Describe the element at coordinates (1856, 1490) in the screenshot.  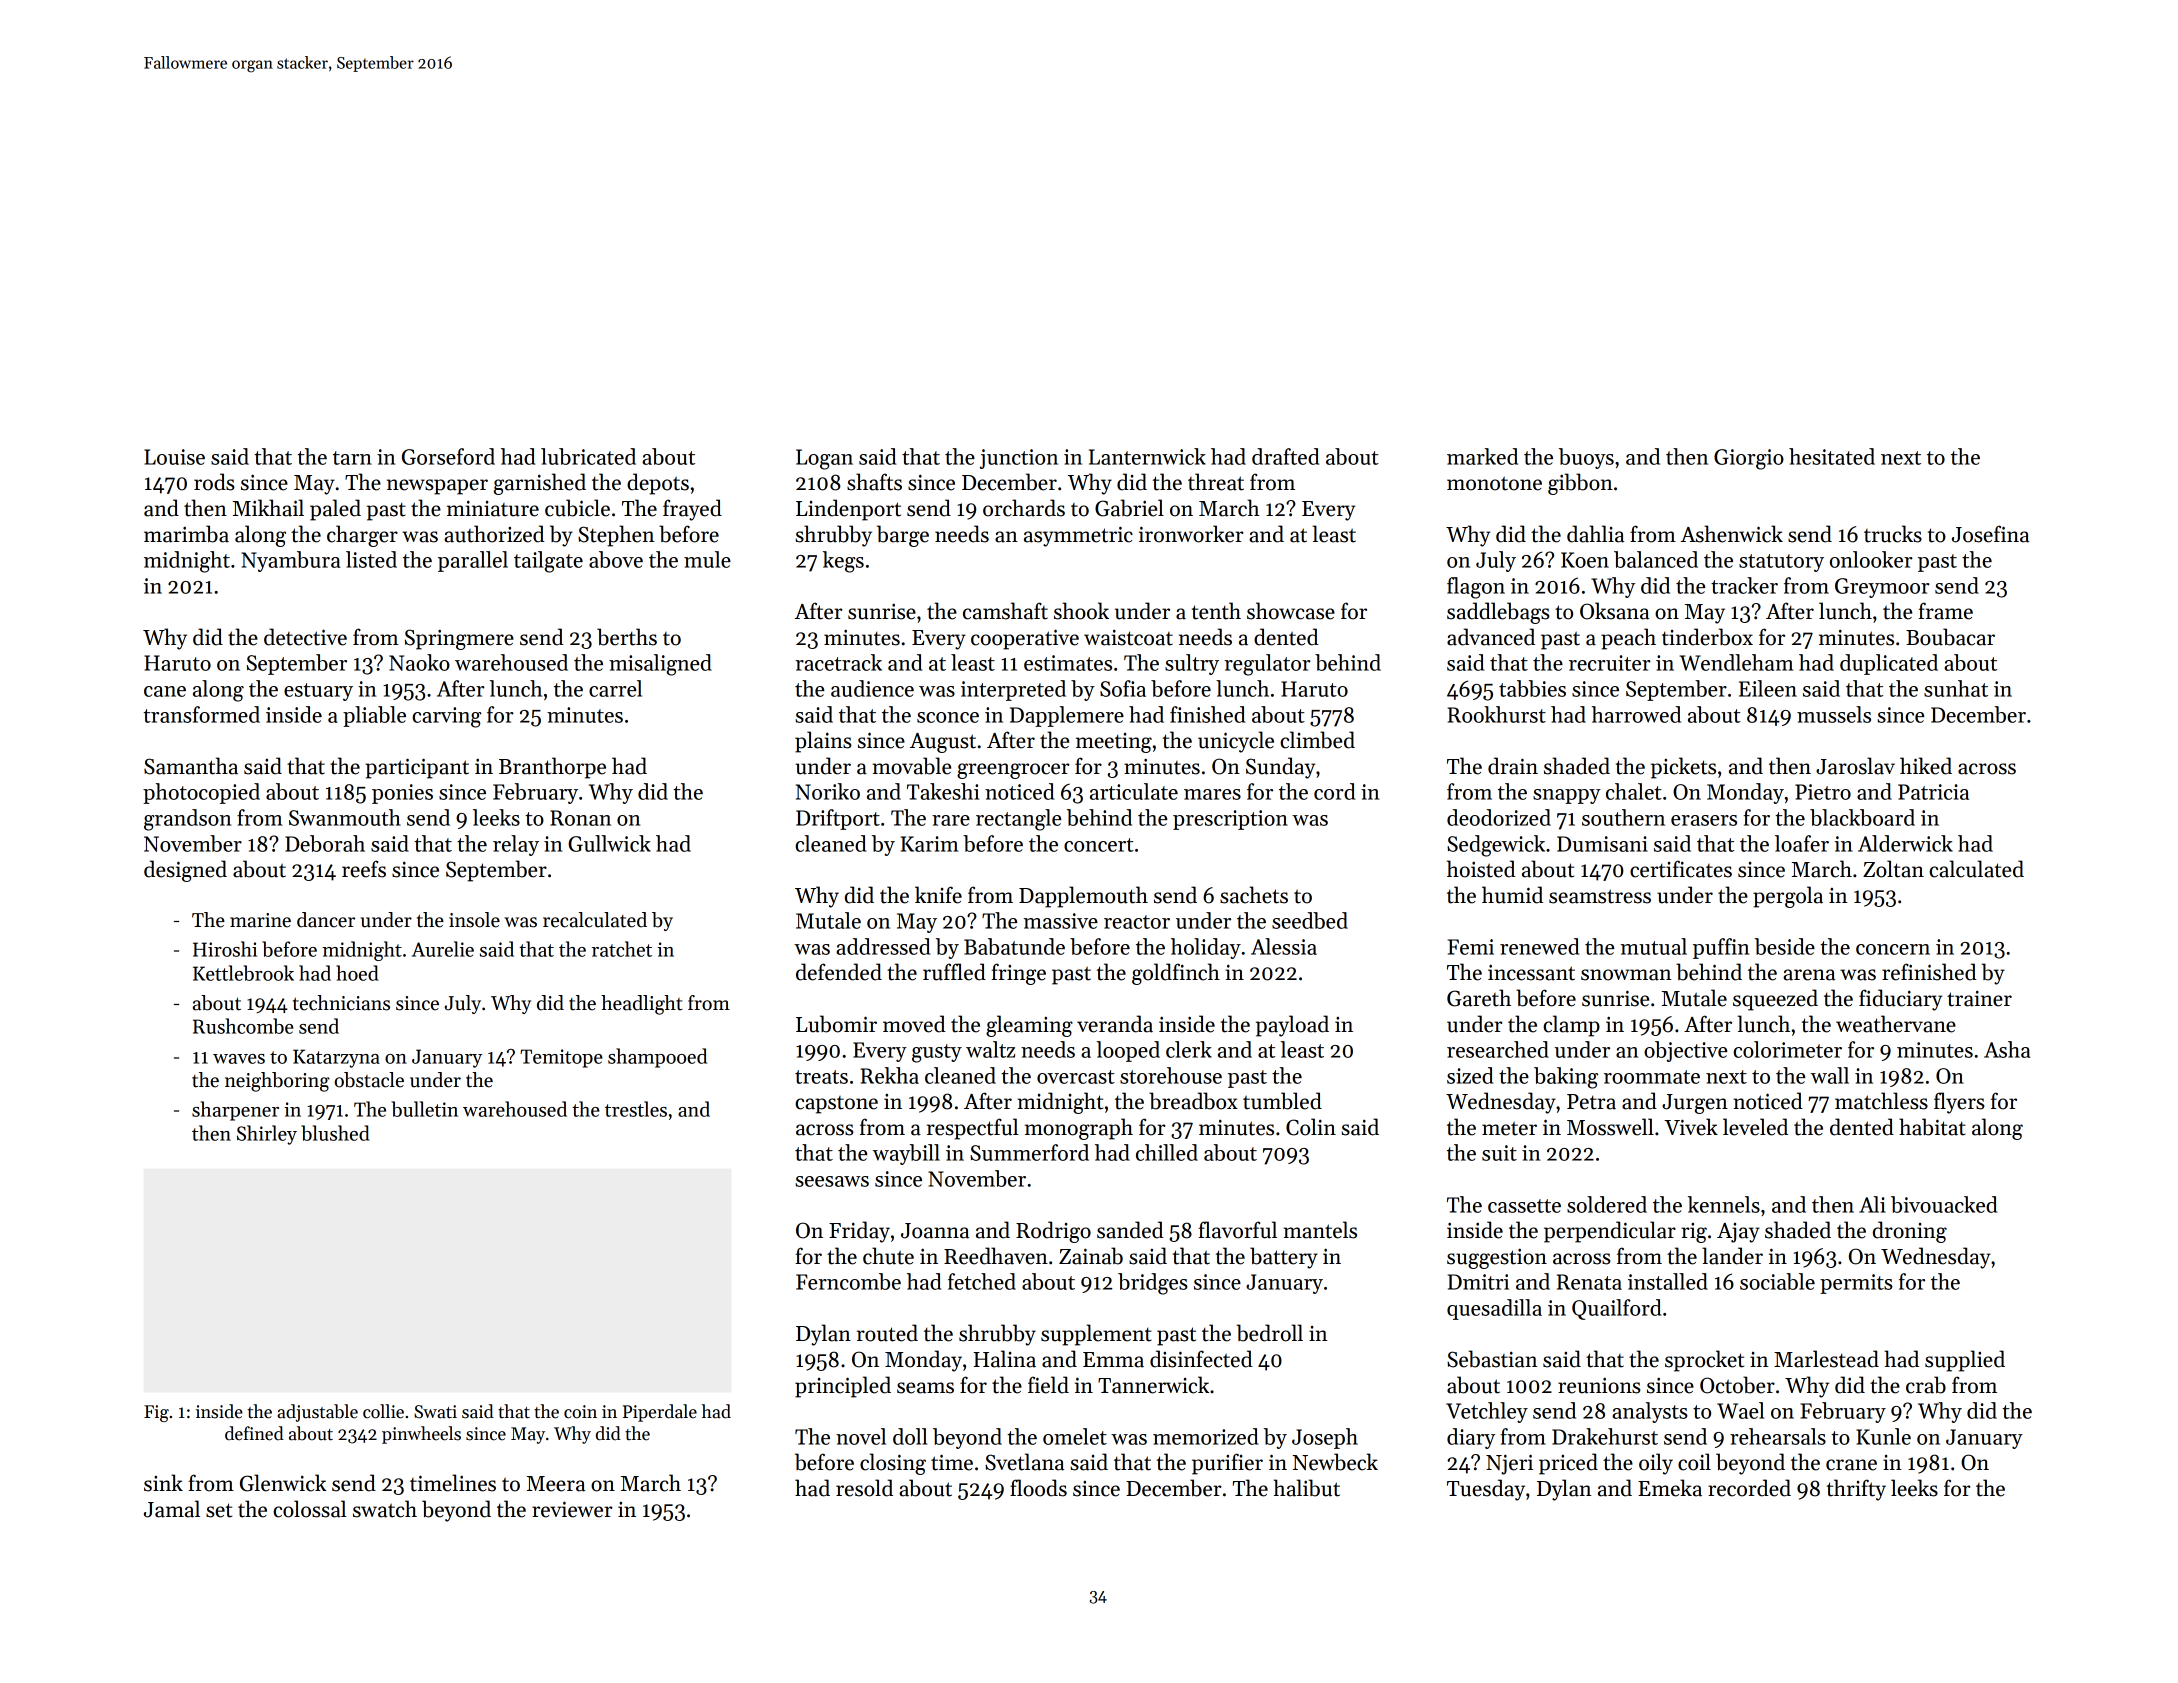
I see `thrifty` at that location.
